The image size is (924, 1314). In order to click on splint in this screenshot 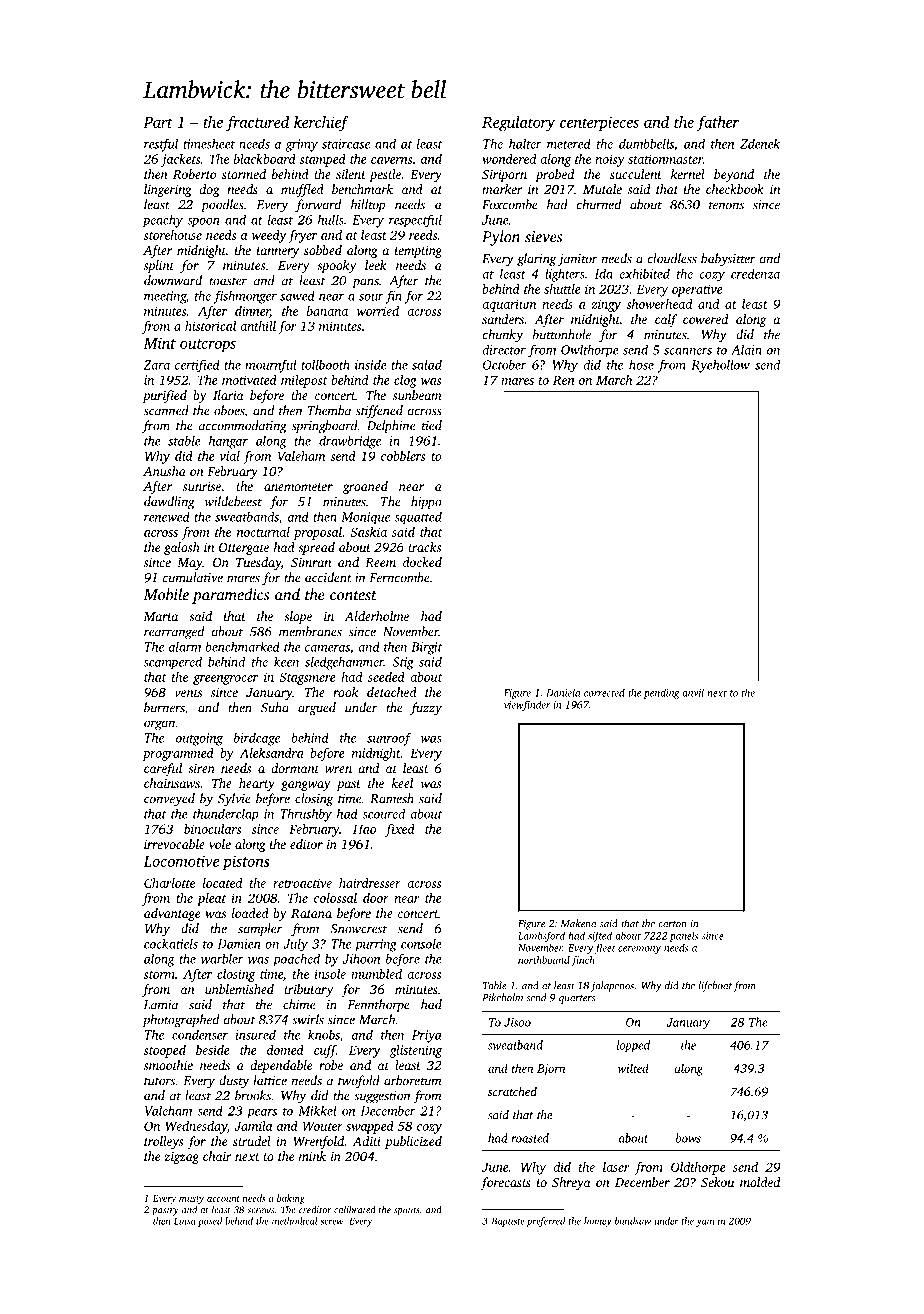, I will do `click(159, 266)`.
